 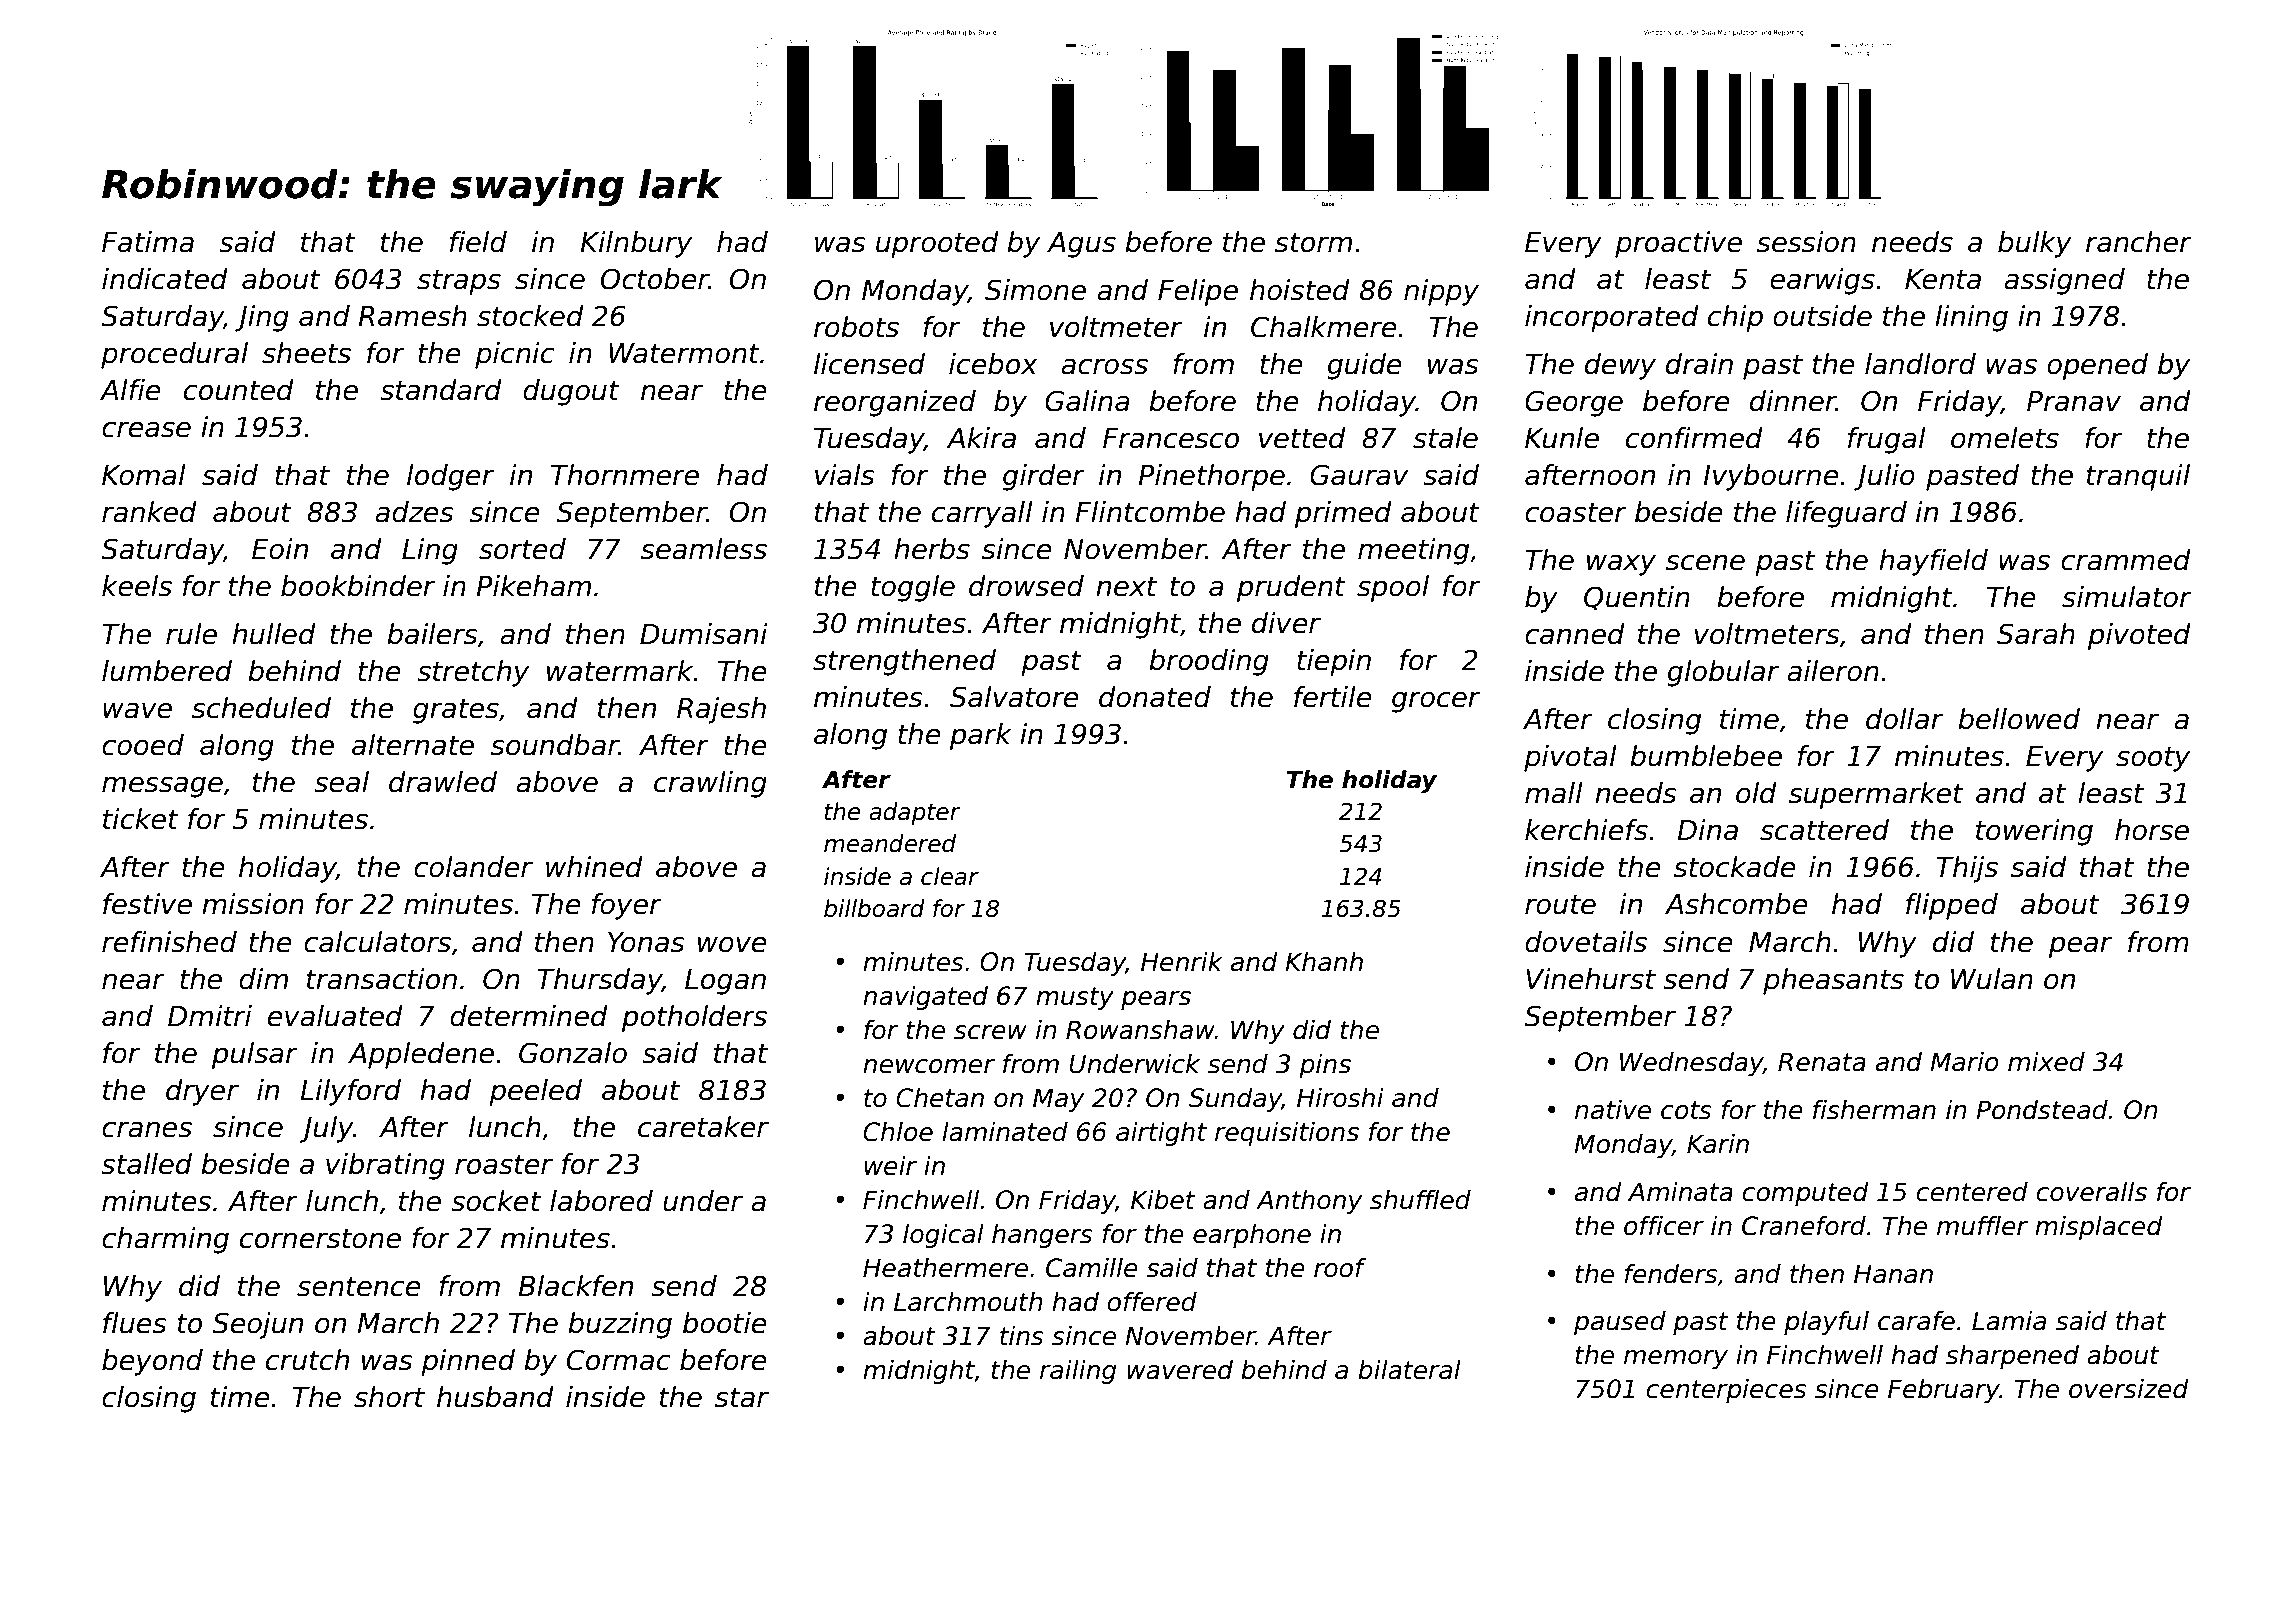 What do you see at coordinates (262, 318) in the page?
I see `Jing` at bounding box center [262, 318].
